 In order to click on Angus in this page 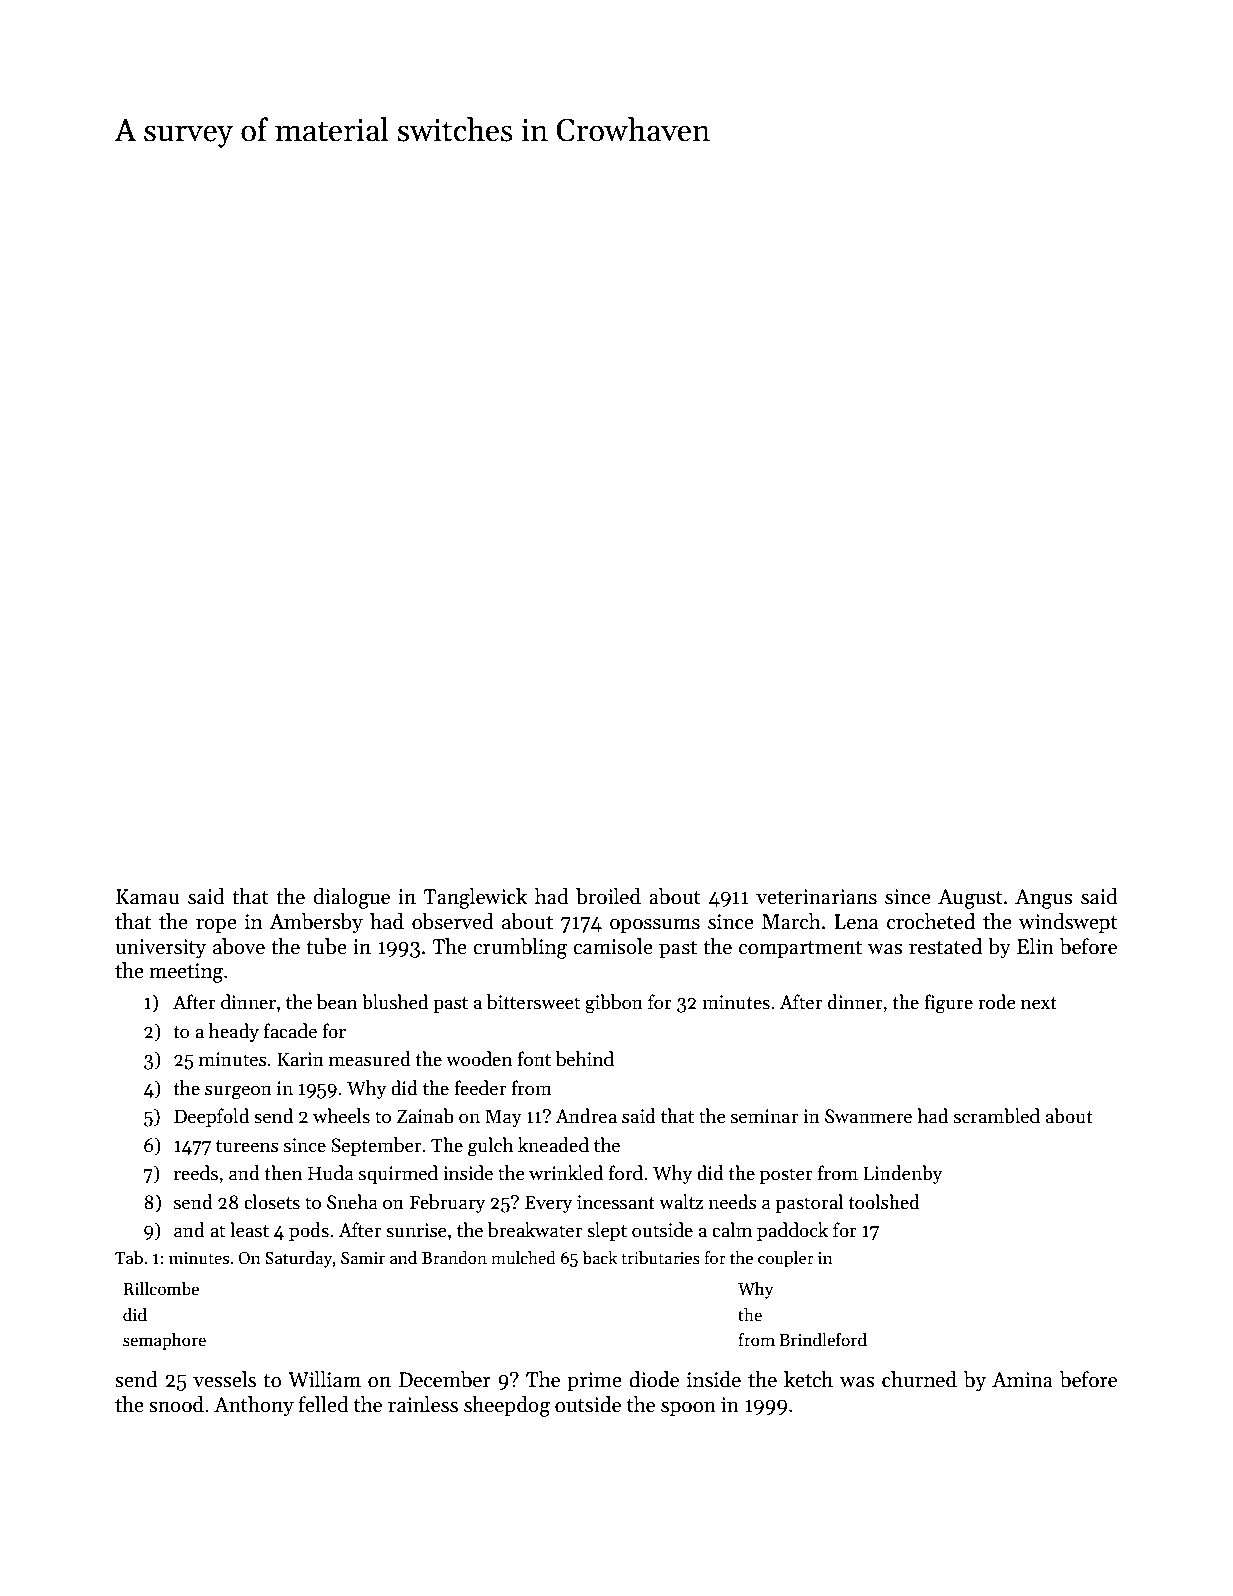, I will do `click(1044, 899)`.
